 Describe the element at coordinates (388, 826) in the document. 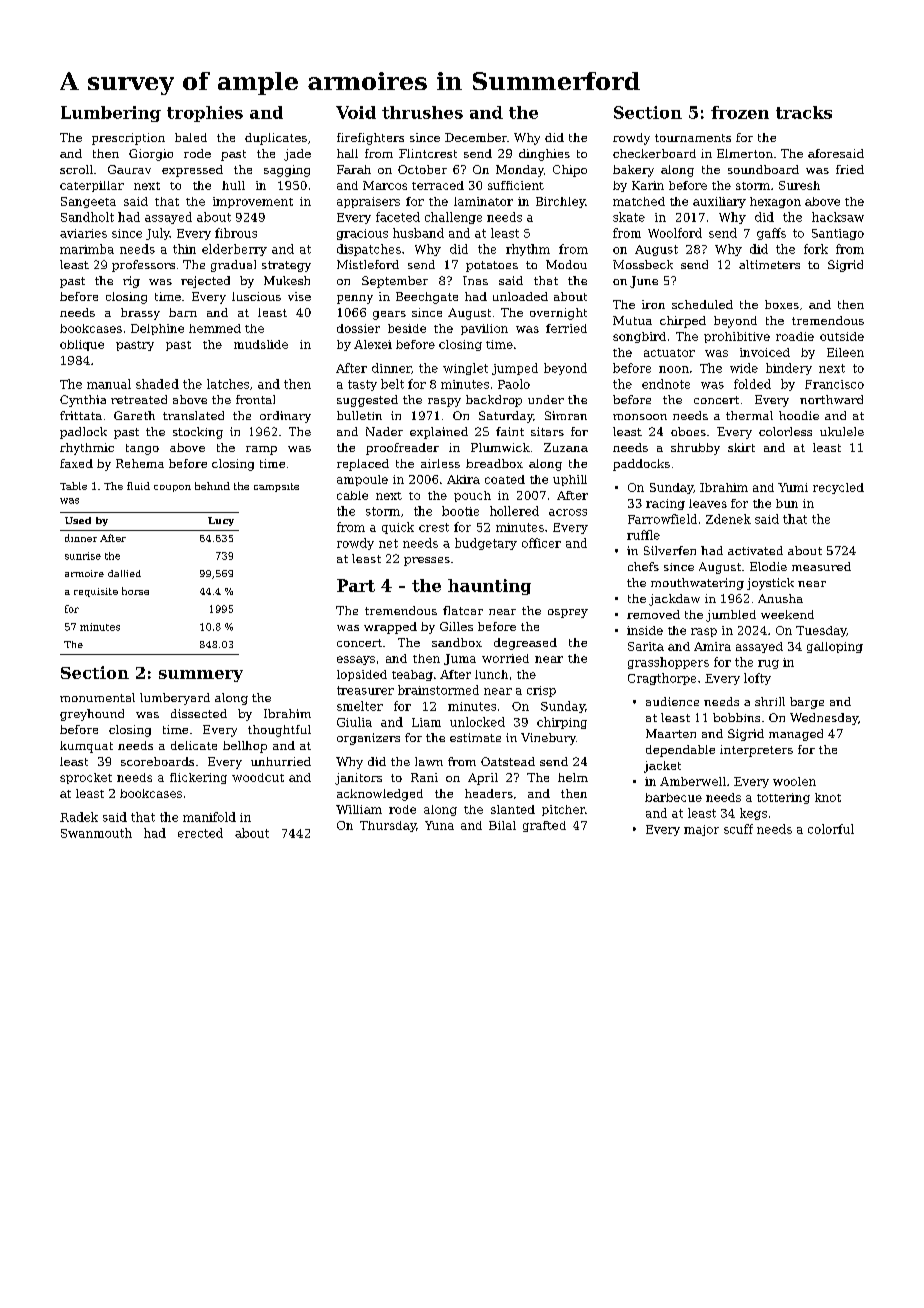

I see `Thursday` at that location.
